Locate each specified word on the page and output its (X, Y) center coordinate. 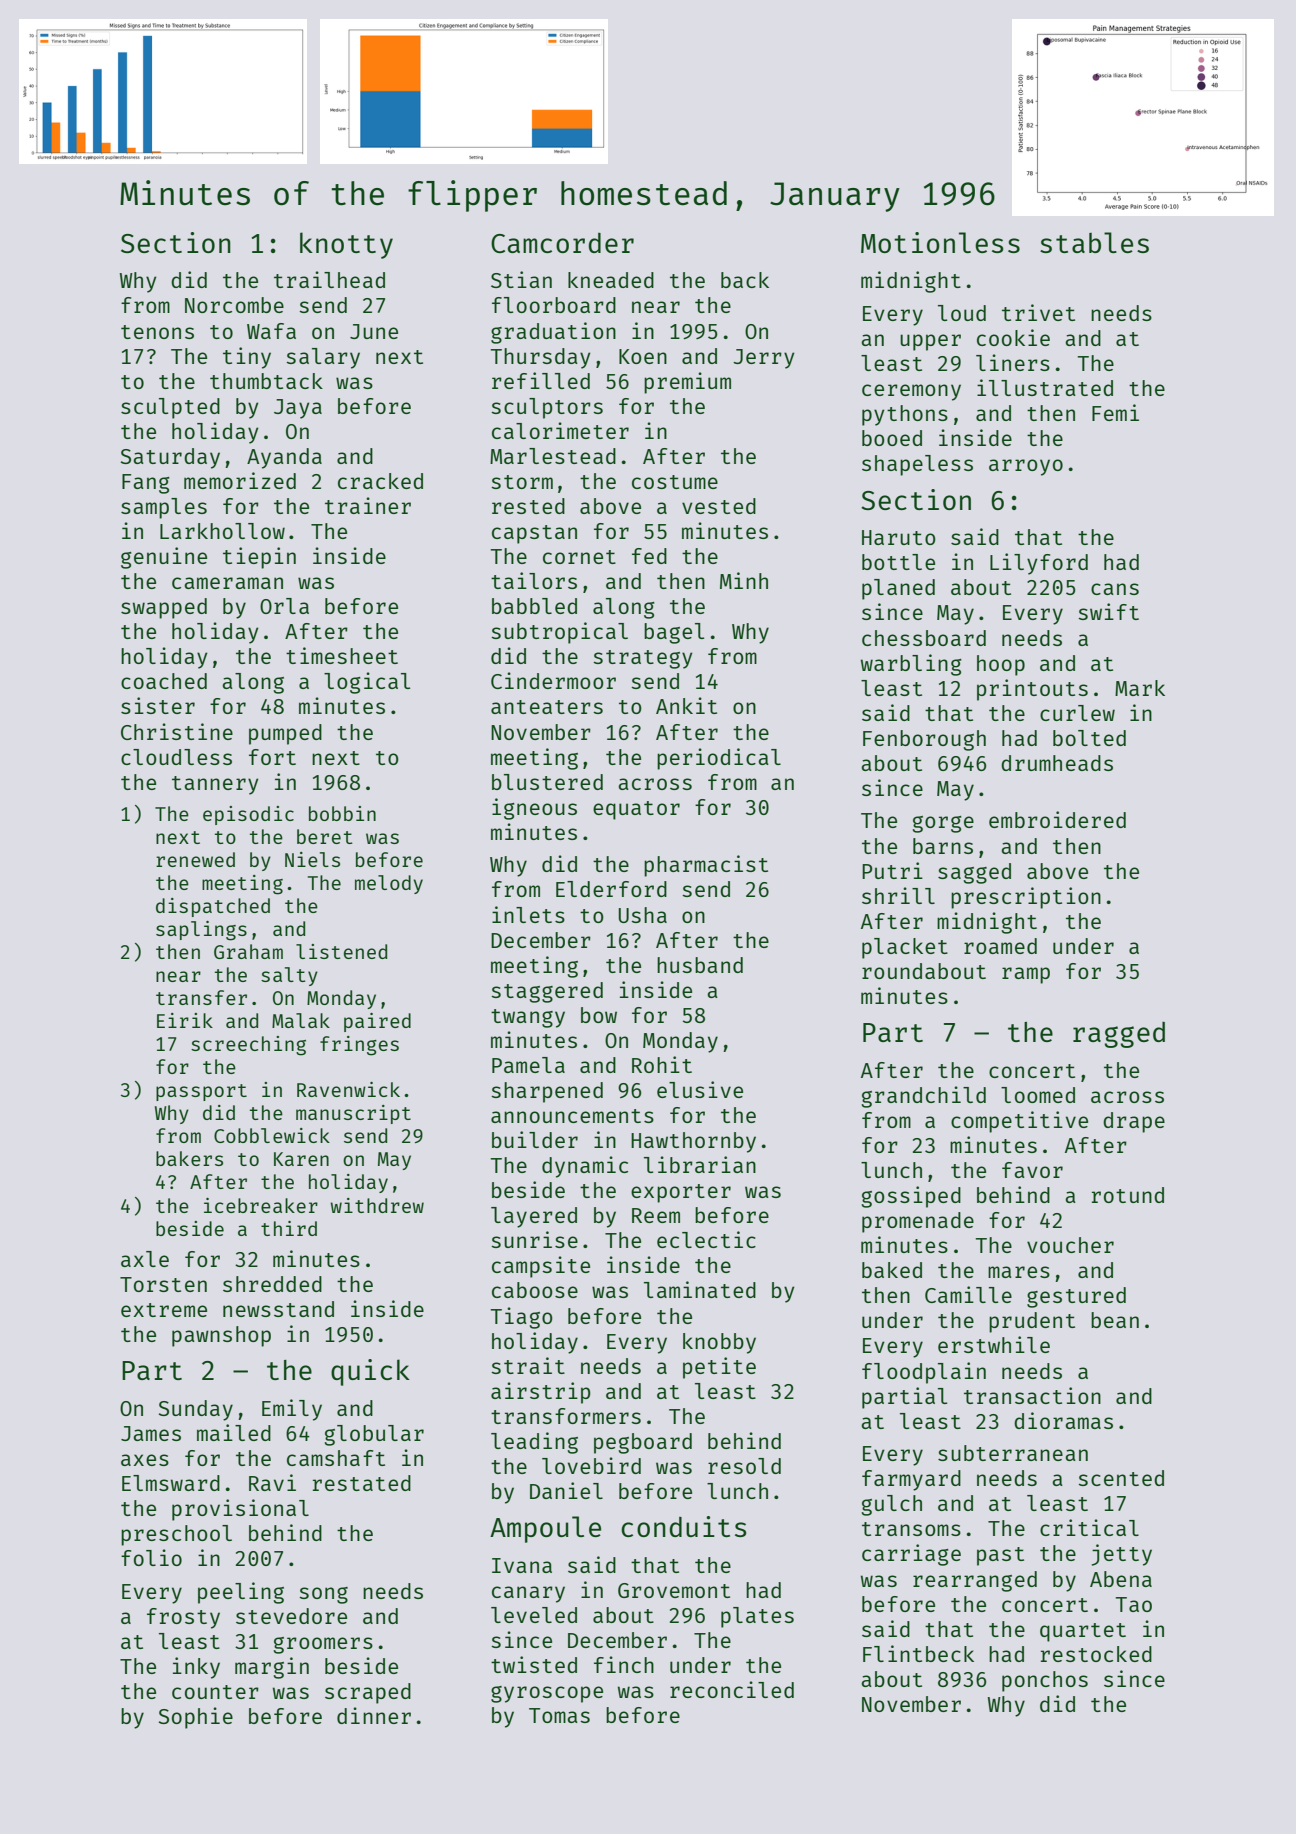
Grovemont (674, 1590)
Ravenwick (348, 1089)
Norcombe (234, 305)
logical (367, 683)
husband (700, 965)
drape (1134, 1122)
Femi (1115, 412)
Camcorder (562, 243)
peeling (241, 1593)
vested (719, 506)
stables (1094, 242)
